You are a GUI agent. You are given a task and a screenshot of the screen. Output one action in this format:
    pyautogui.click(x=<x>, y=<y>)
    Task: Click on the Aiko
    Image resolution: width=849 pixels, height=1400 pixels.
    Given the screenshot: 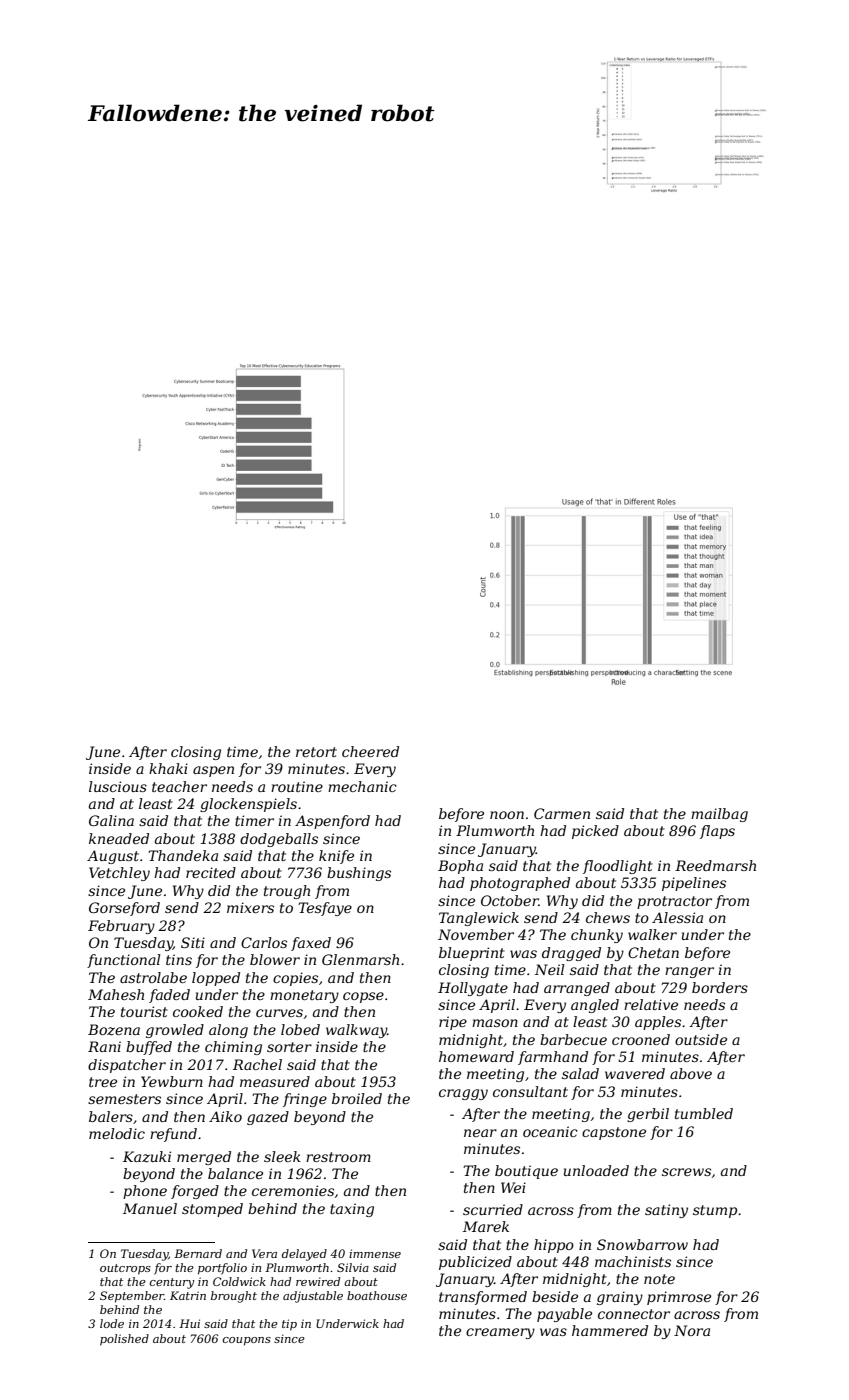 What is the action you would take?
    pyautogui.click(x=225, y=1116)
